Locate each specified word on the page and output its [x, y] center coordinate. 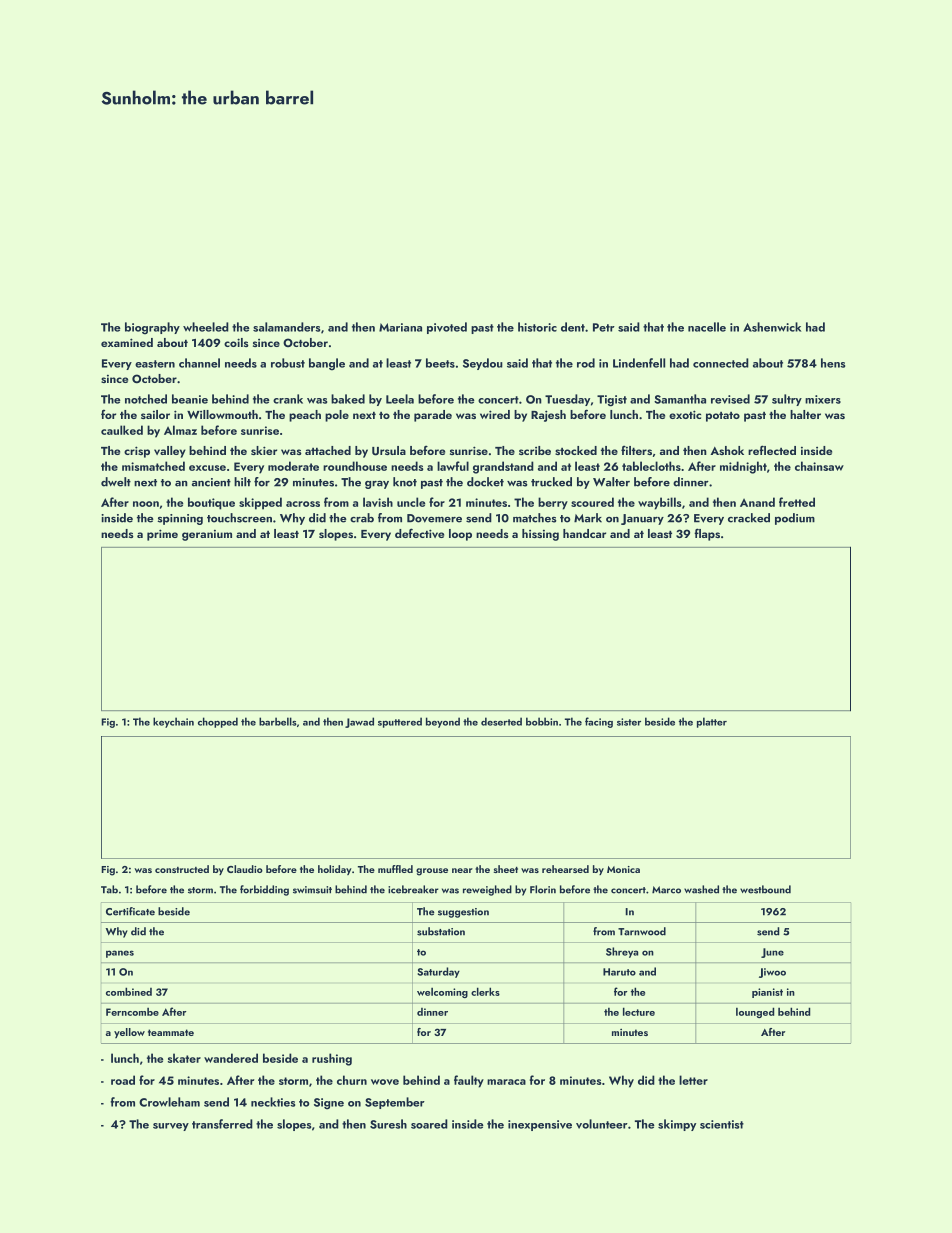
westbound [765, 889]
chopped [218, 722]
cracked [749, 518]
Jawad [359, 722]
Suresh [388, 1124]
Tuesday [567, 400]
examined [127, 342]
